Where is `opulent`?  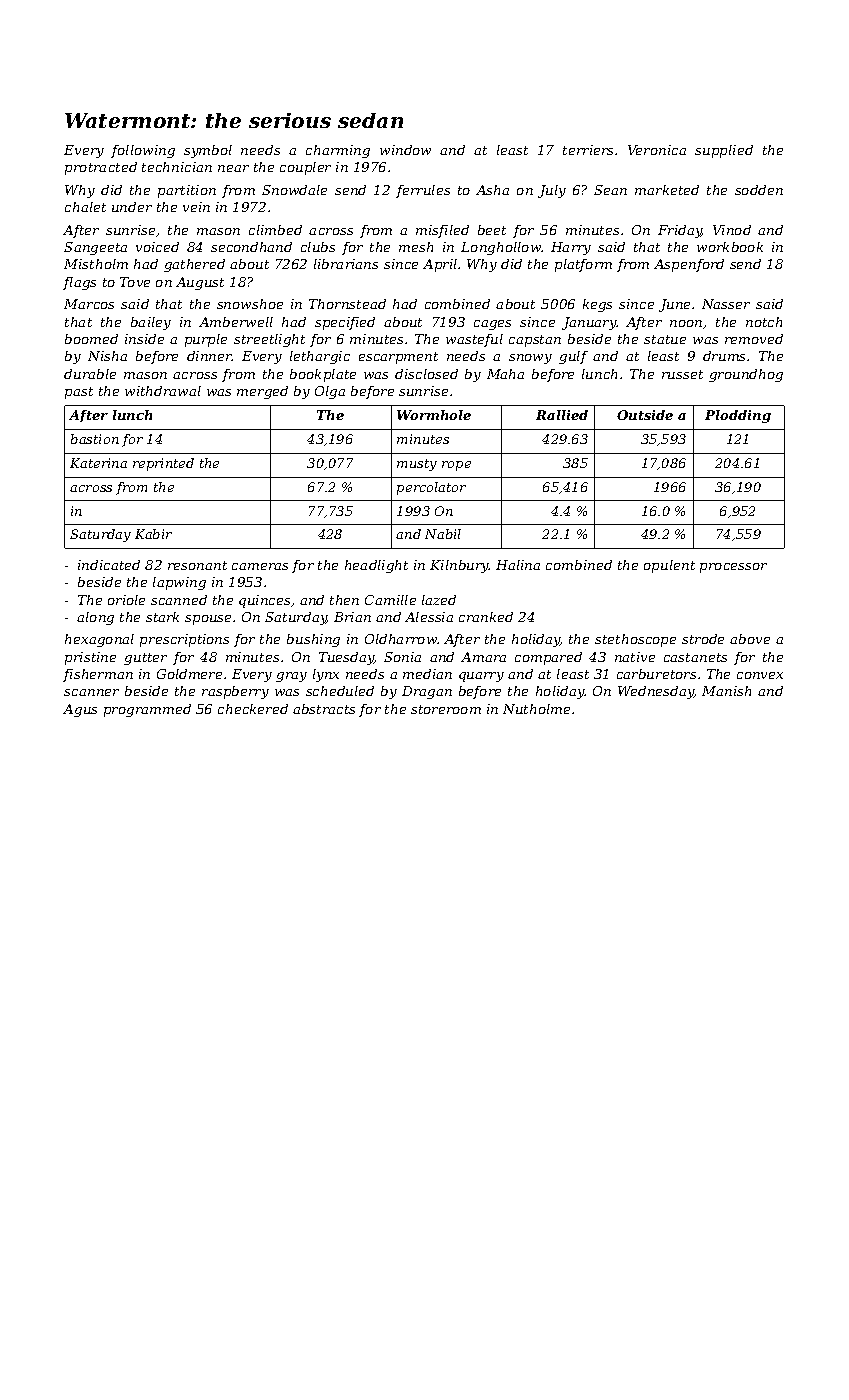
opulent is located at coordinates (669, 566).
